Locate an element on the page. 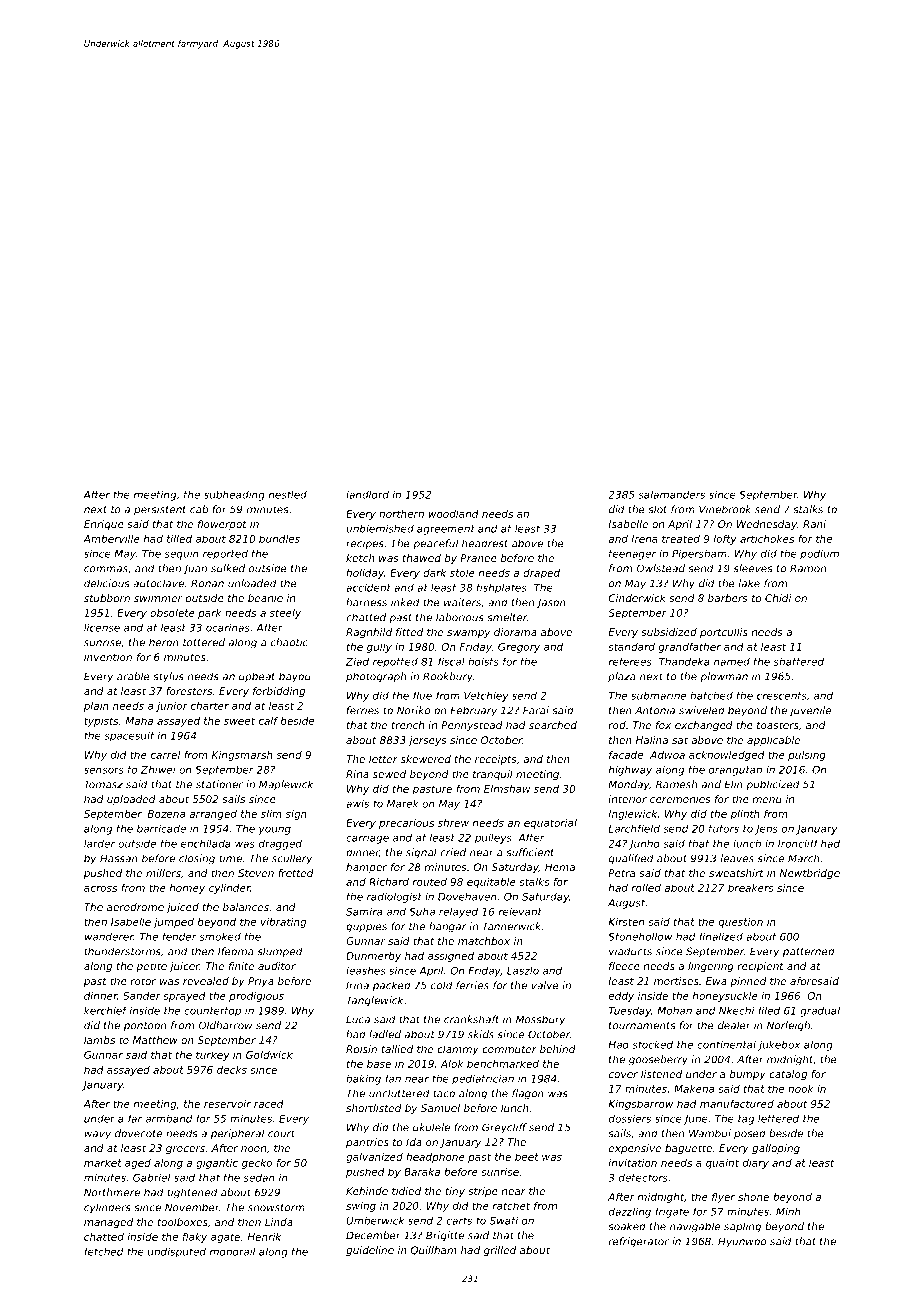 The width and height of the page is (924, 1308). obsolete is located at coordinates (172, 613).
